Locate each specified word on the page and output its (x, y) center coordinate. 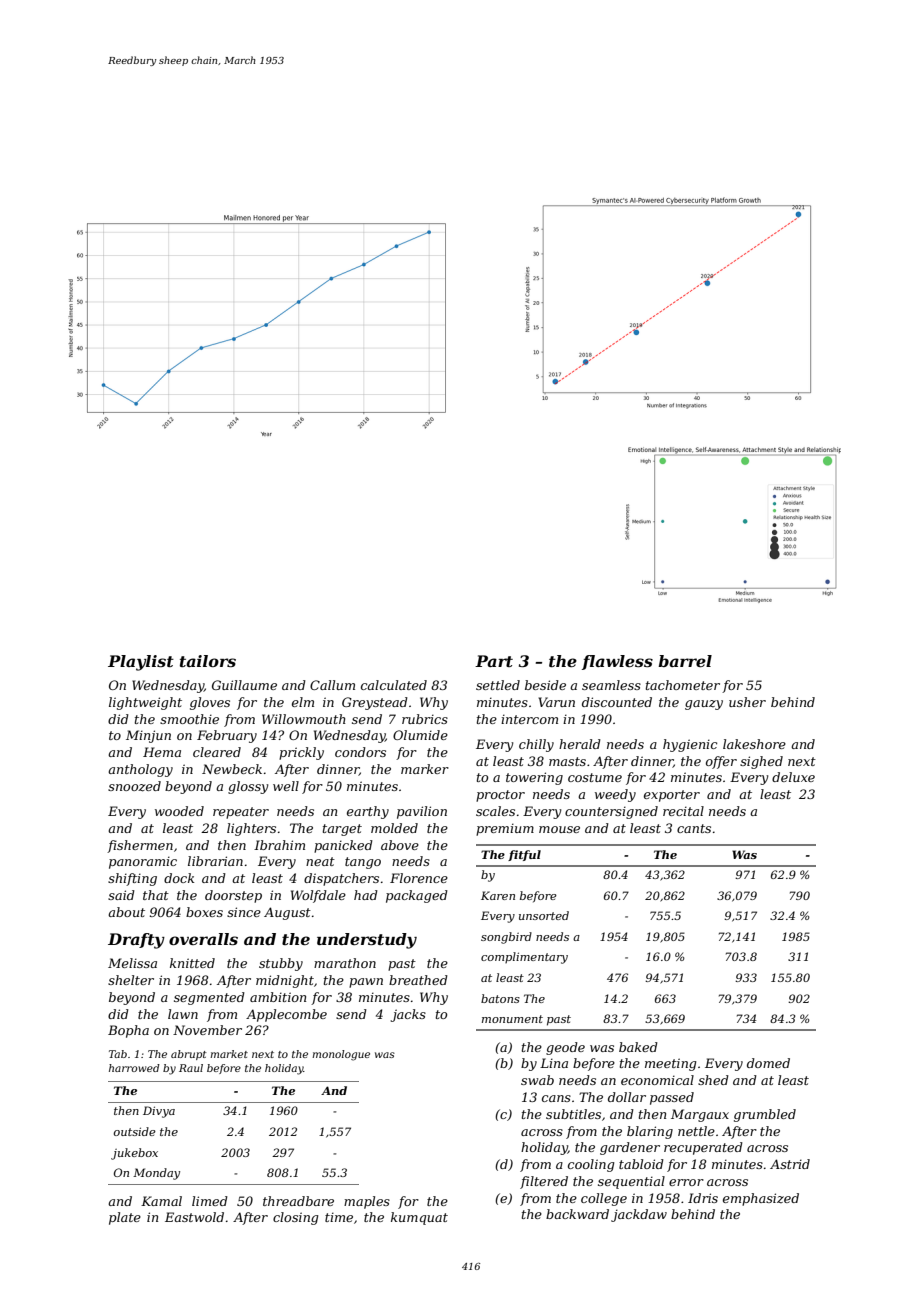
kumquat (419, 1218)
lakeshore (754, 744)
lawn (183, 1014)
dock (179, 878)
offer (721, 762)
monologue (341, 1055)
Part (494, 661)
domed (768, 1063)
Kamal (161, 1201)
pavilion (422, 812)
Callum (332, 685)
